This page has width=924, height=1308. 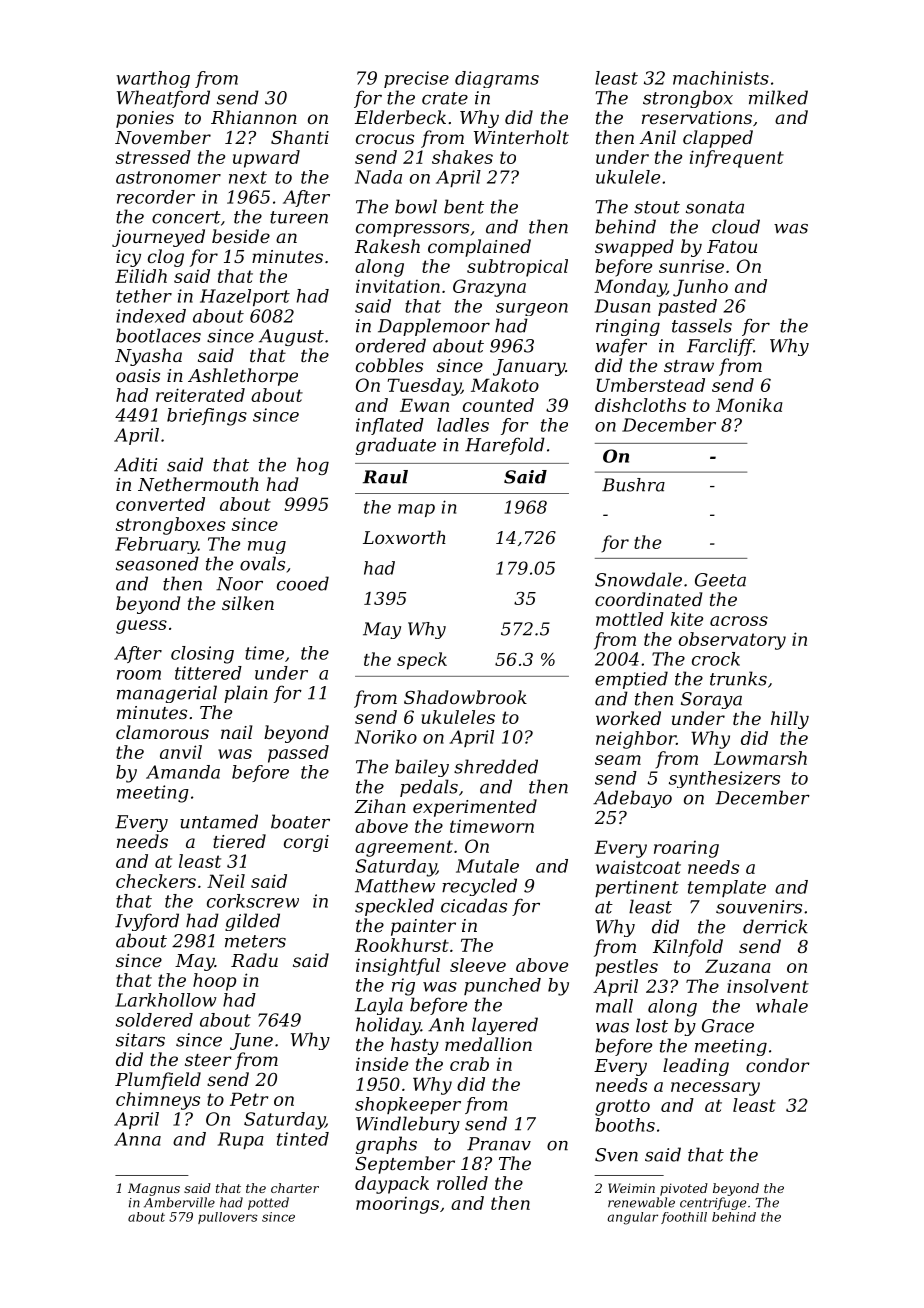 I want to click on seam, so click(x=618, y=760).
